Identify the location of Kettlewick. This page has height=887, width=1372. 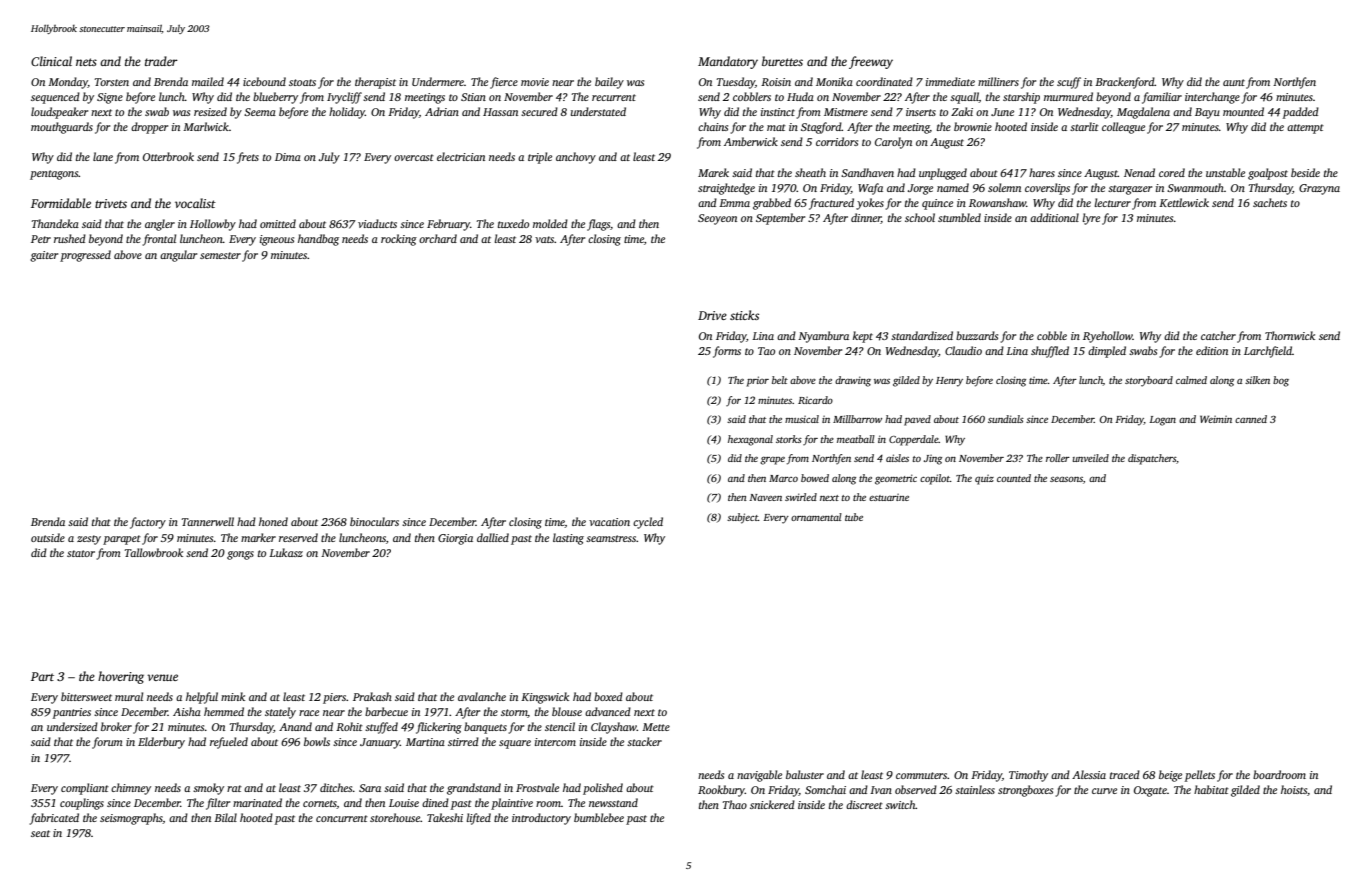
(1184, 202).
